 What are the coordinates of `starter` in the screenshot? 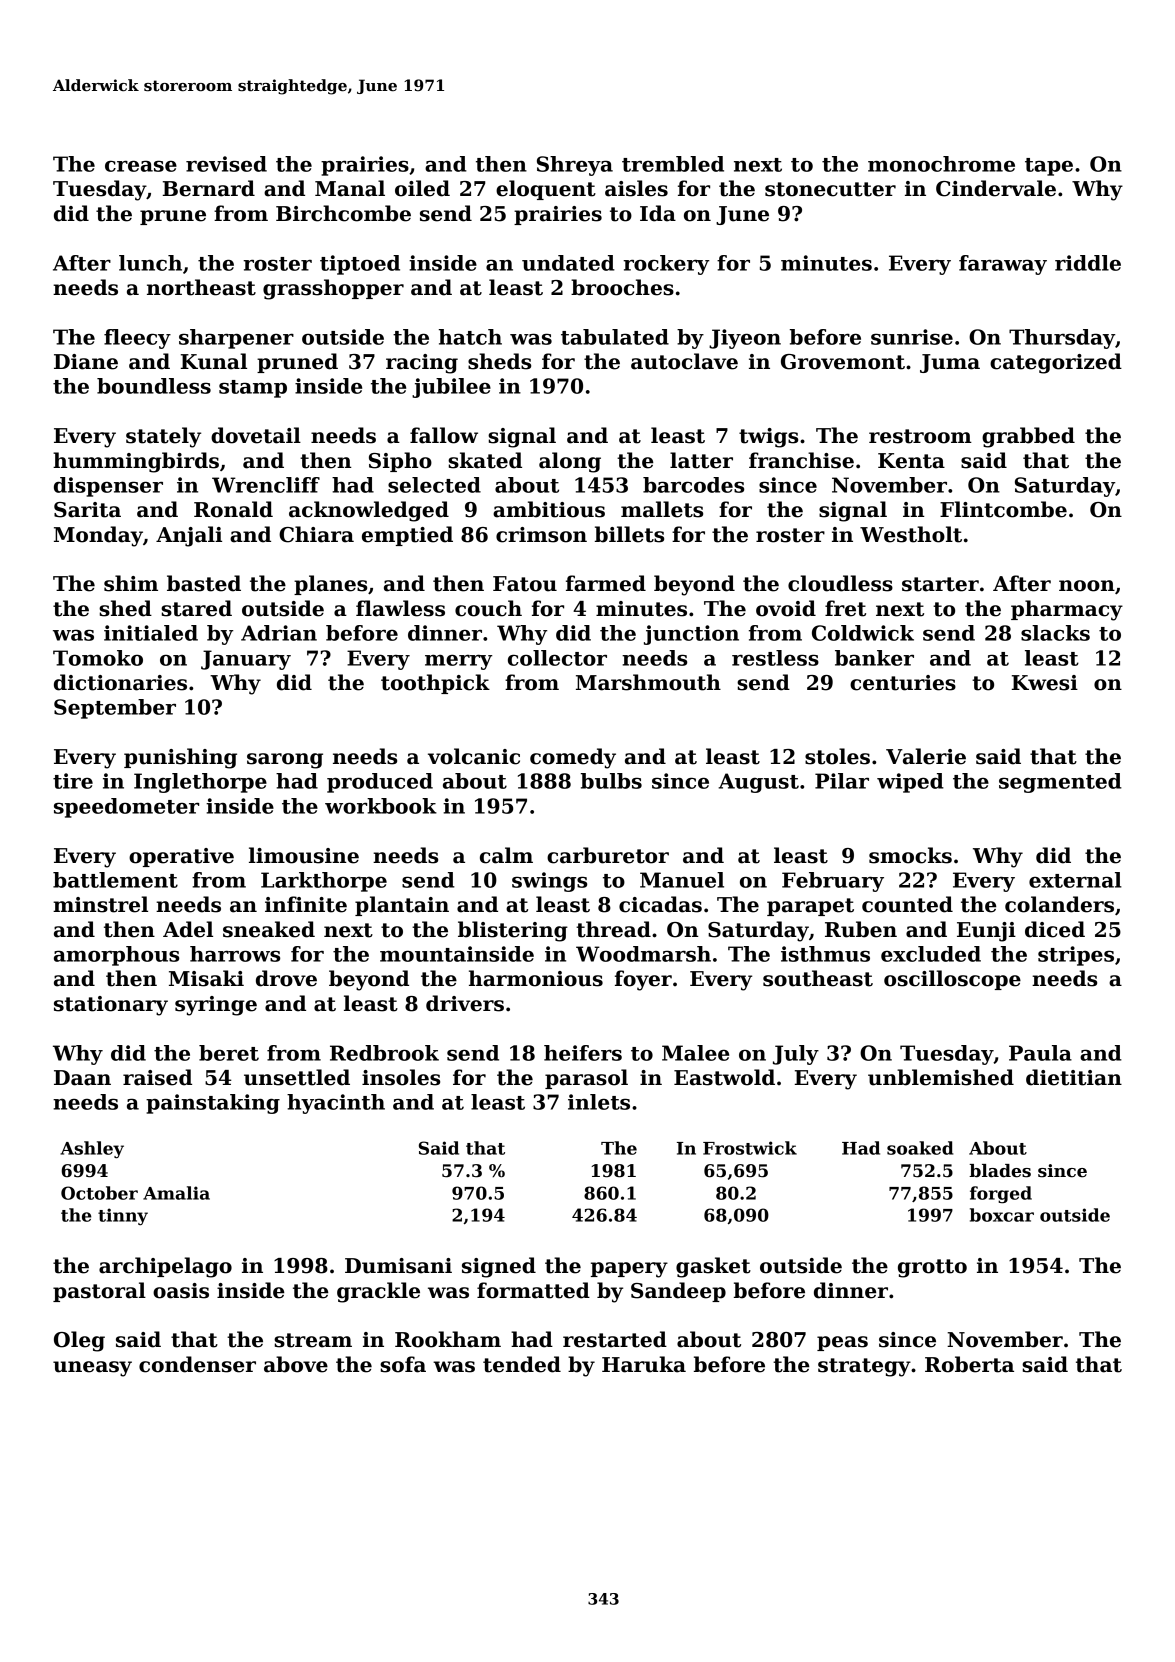 It's located at (940, 584).
